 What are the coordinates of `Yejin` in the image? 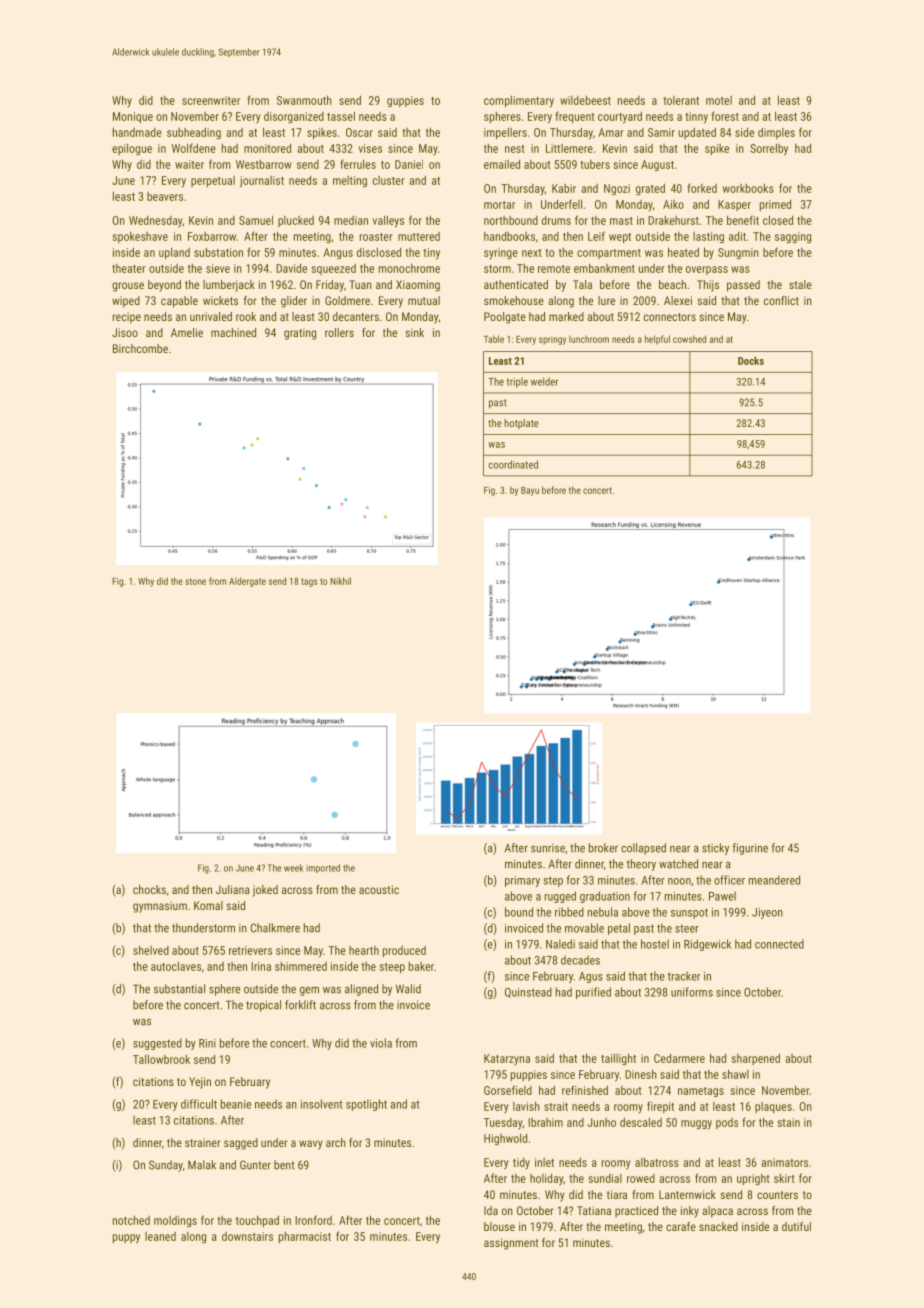 It's located at (200, 1083).
